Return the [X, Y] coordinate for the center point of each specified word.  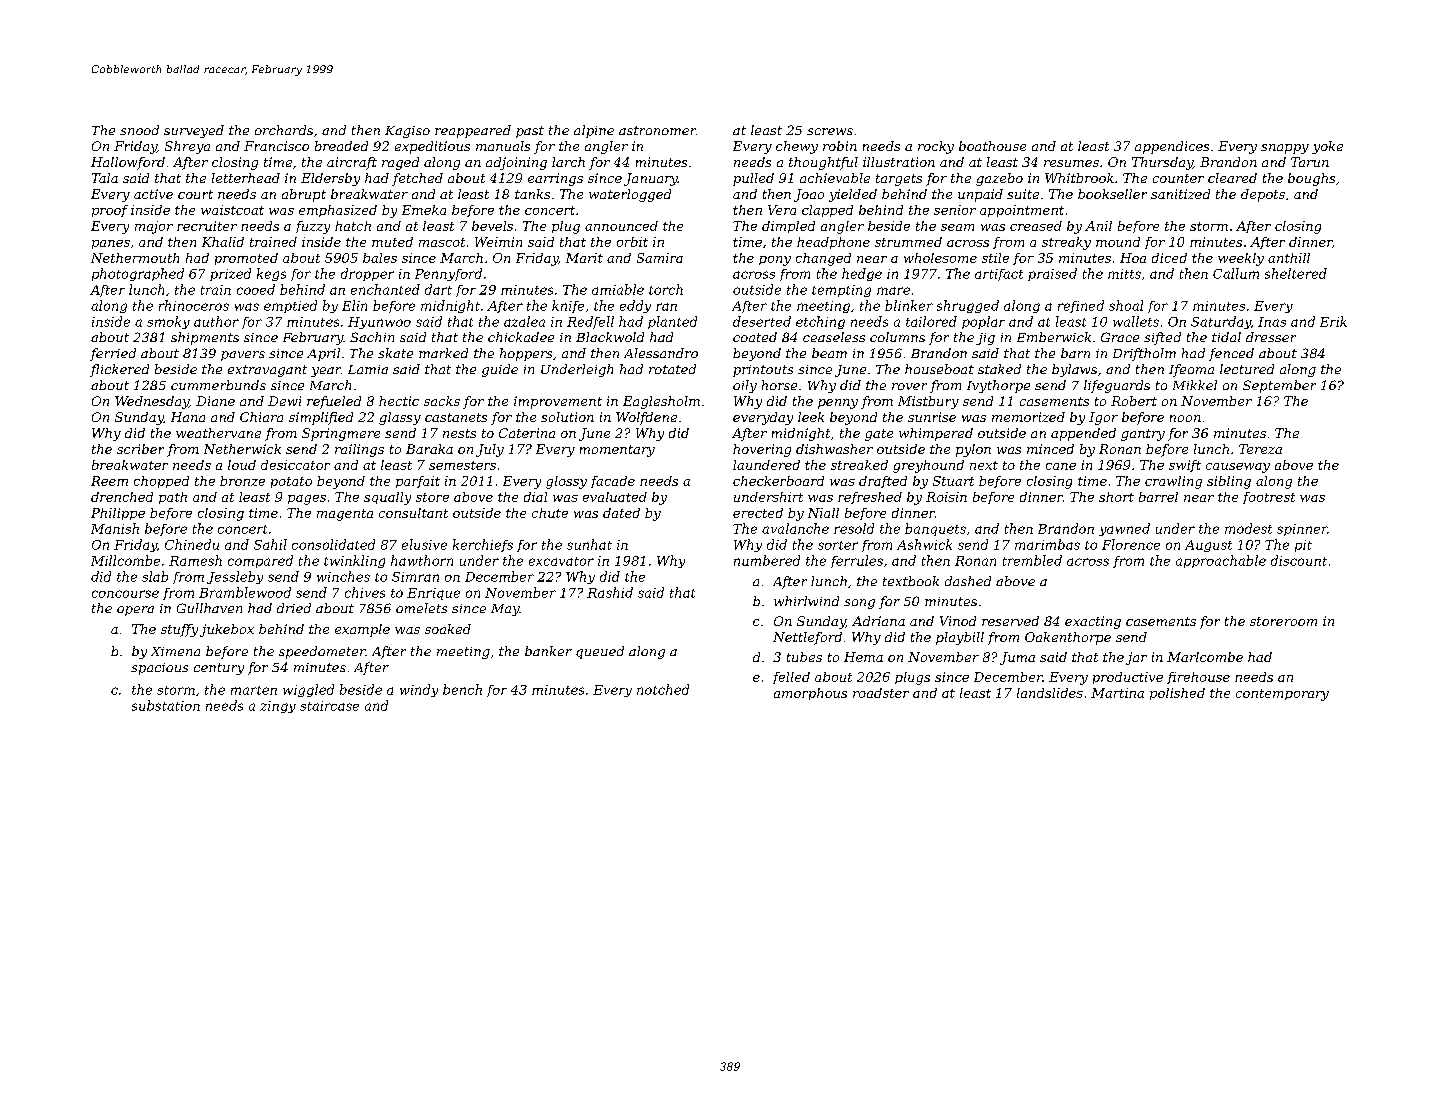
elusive [424, 544]
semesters [462, 465]
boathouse [992, 146]
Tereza [1260, 449]
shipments [205, 338]
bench [462, 689]
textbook [911, 581]
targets [899, 180]
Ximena [175, 651]
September [1279, 386]
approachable [1221, 561]
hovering [762, 450]
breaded [341, 146]
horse [779, 385]
